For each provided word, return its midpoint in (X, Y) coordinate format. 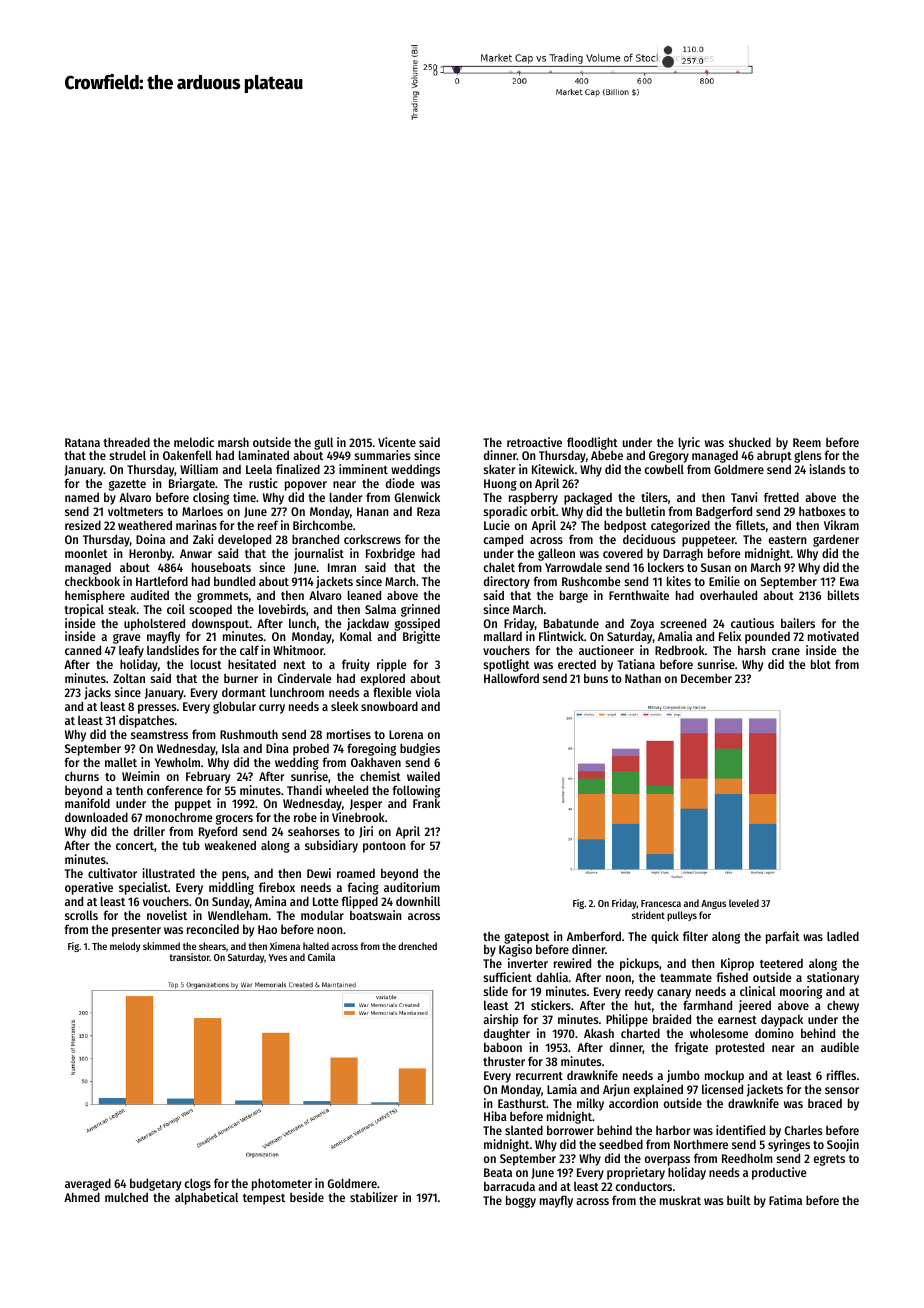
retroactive (534, 442)
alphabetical (206, 1198)
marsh (233, 442)
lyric (689, 443)
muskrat (680, 1200)
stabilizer (374, 1197)
